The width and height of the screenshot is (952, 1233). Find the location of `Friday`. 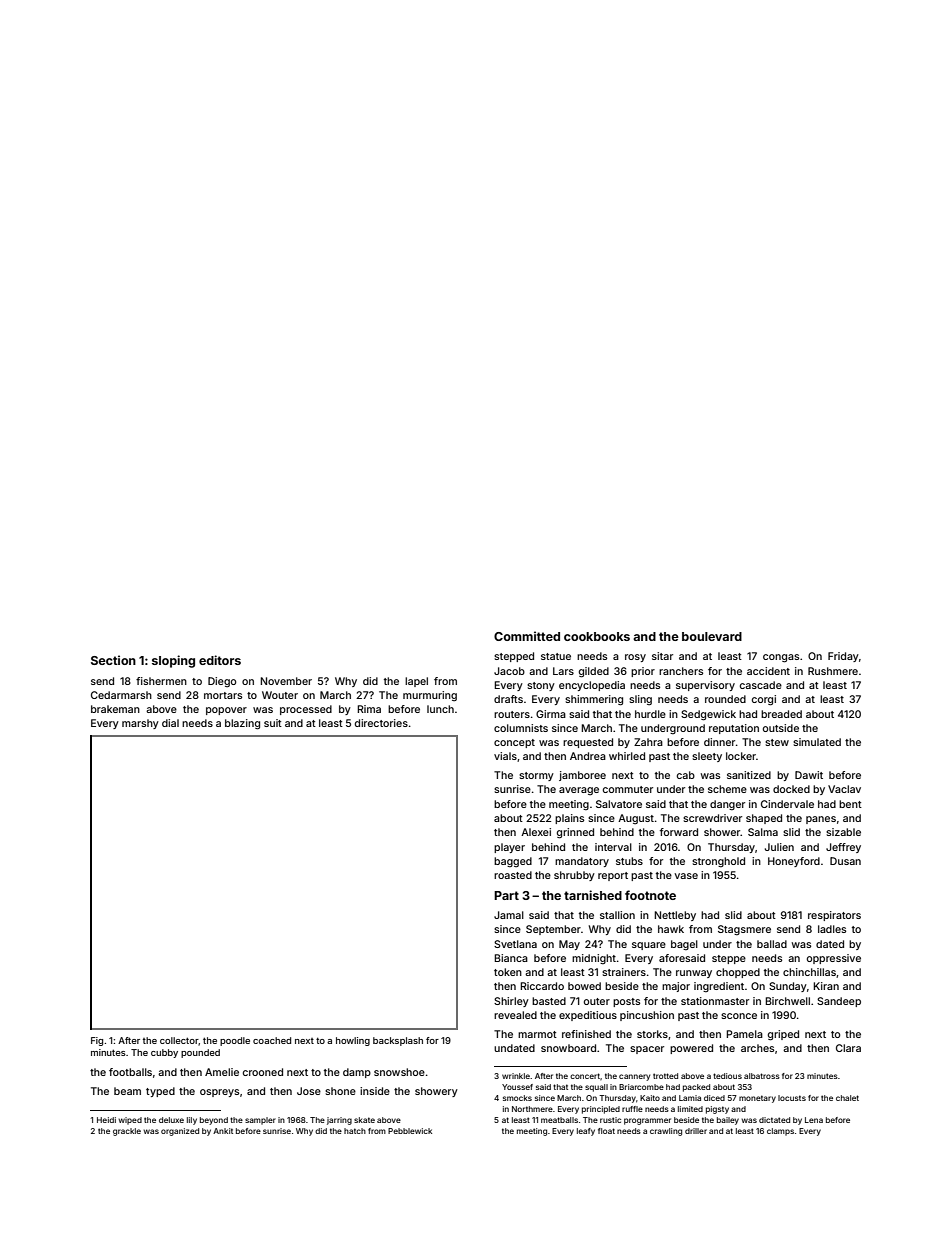

Friday is located at coordinates (843, 657).
